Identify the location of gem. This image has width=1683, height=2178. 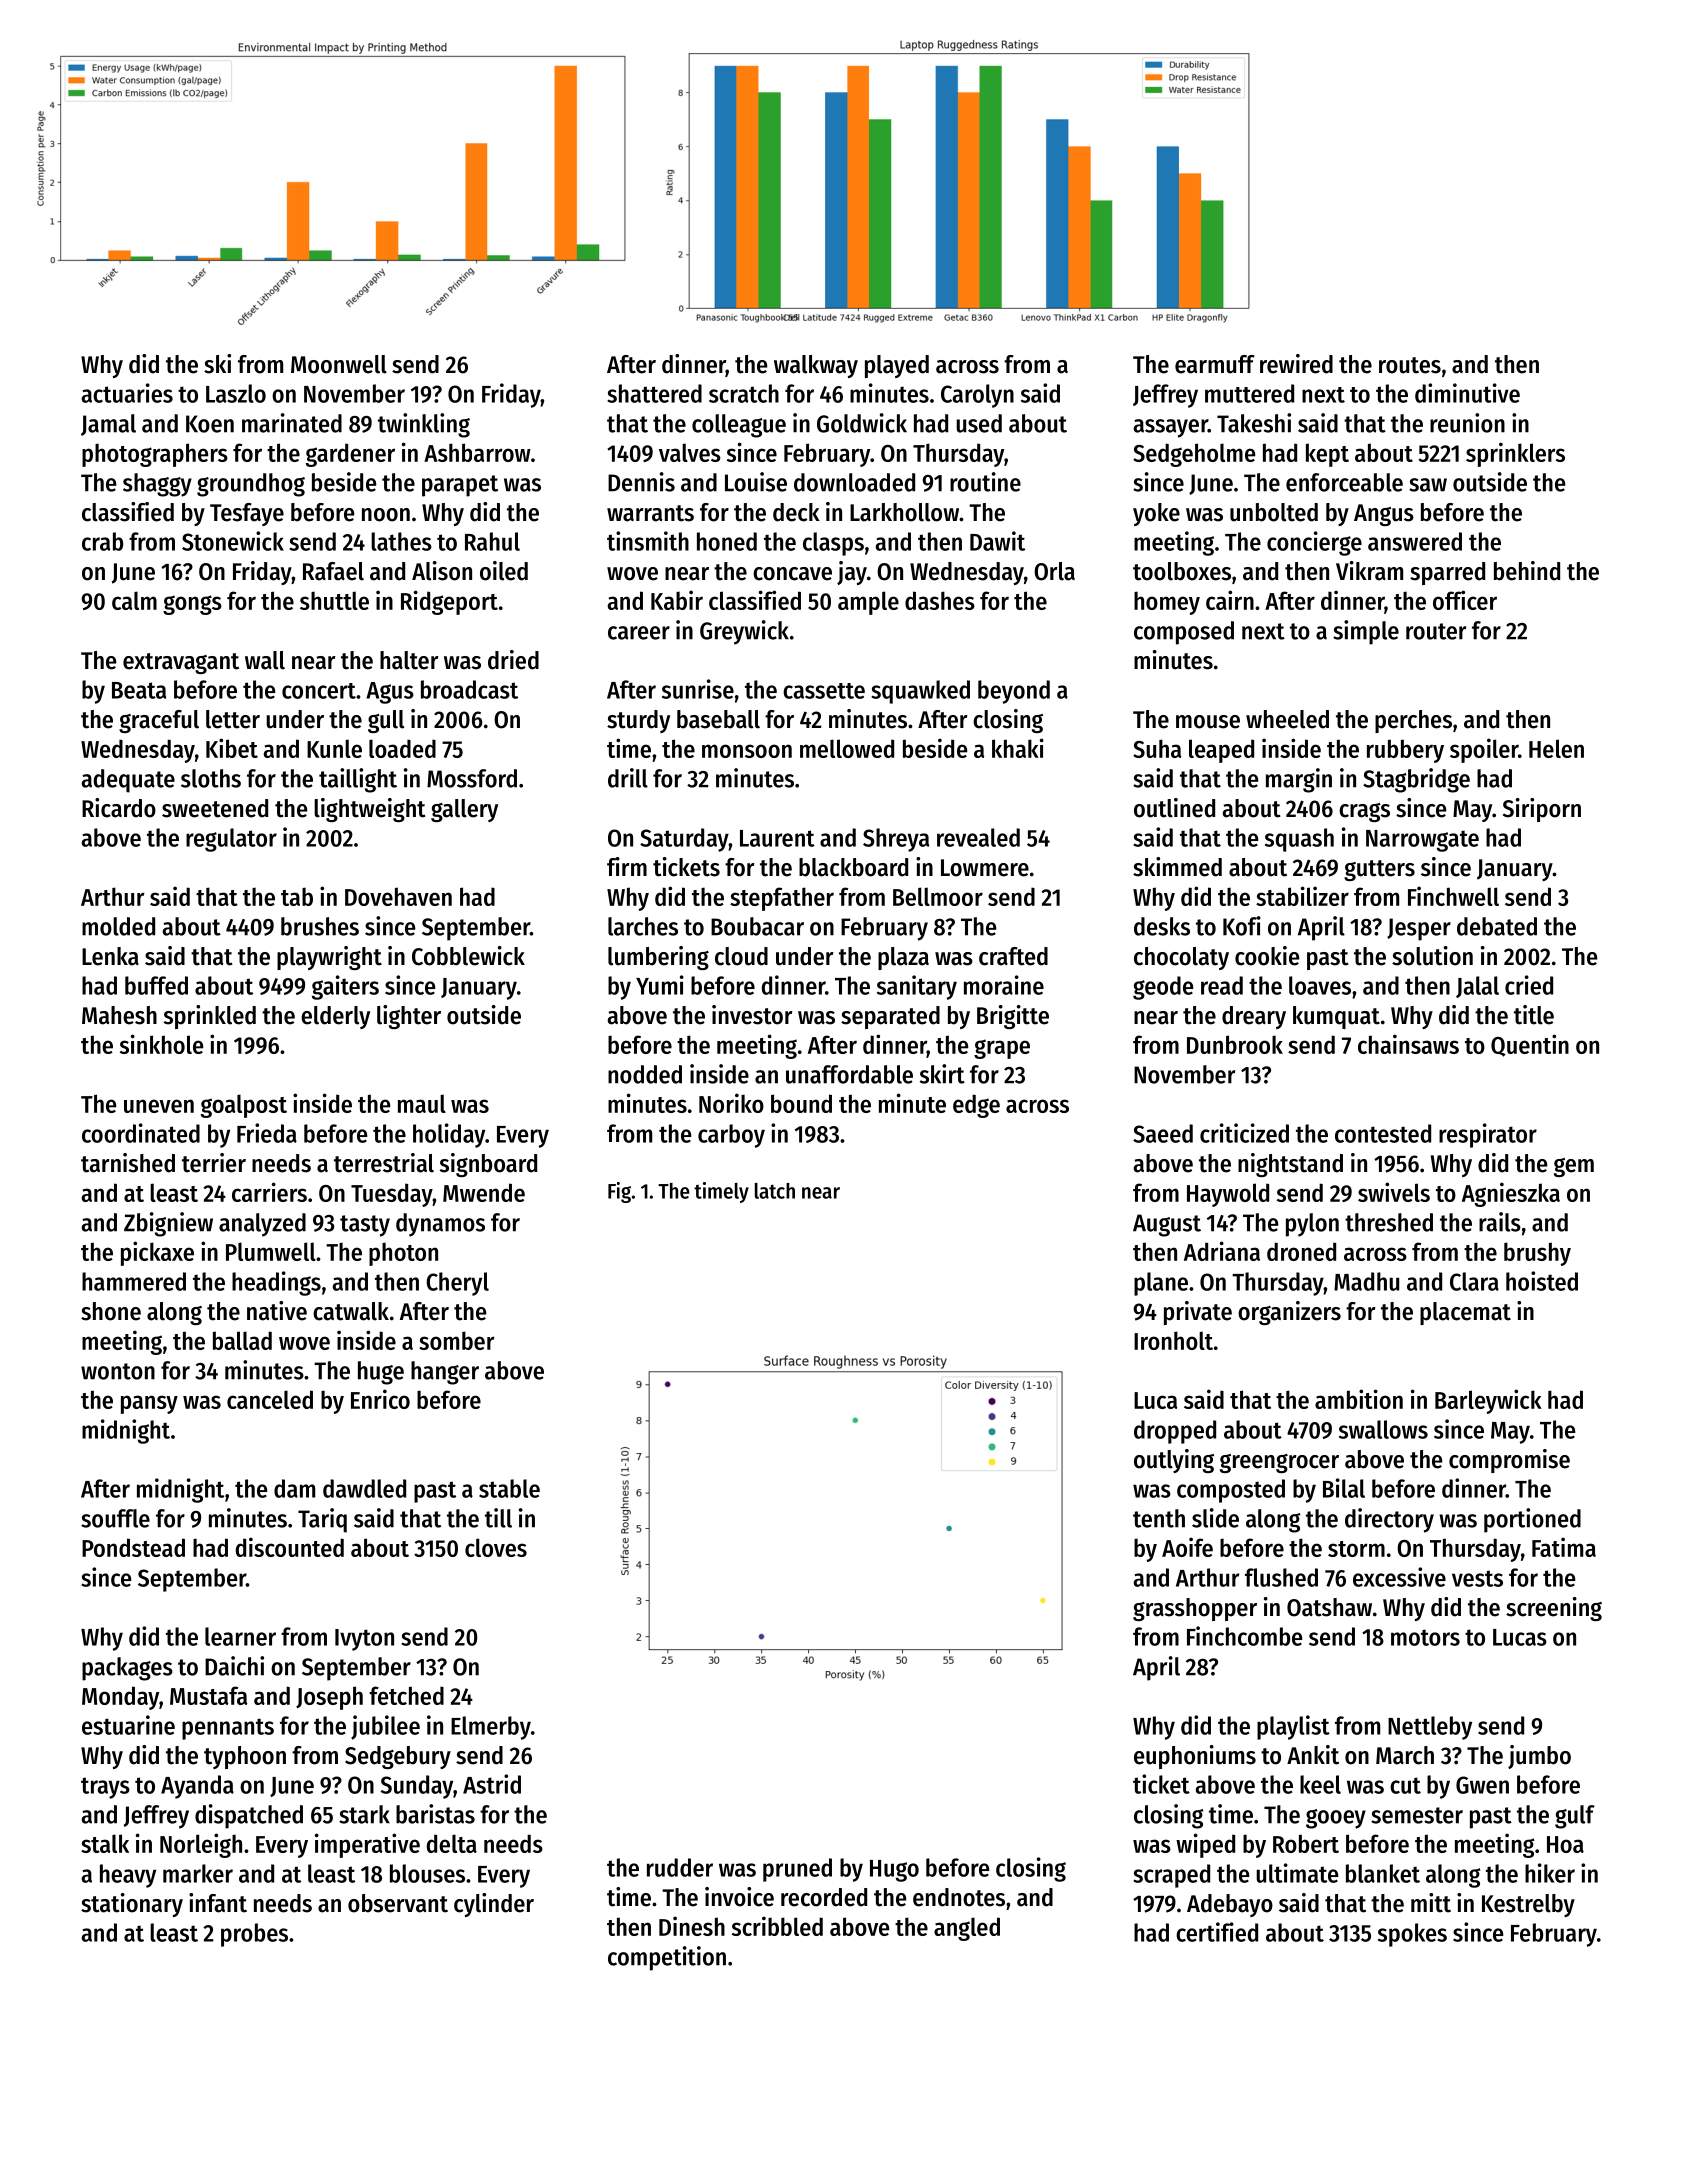
(1574, 1167).
